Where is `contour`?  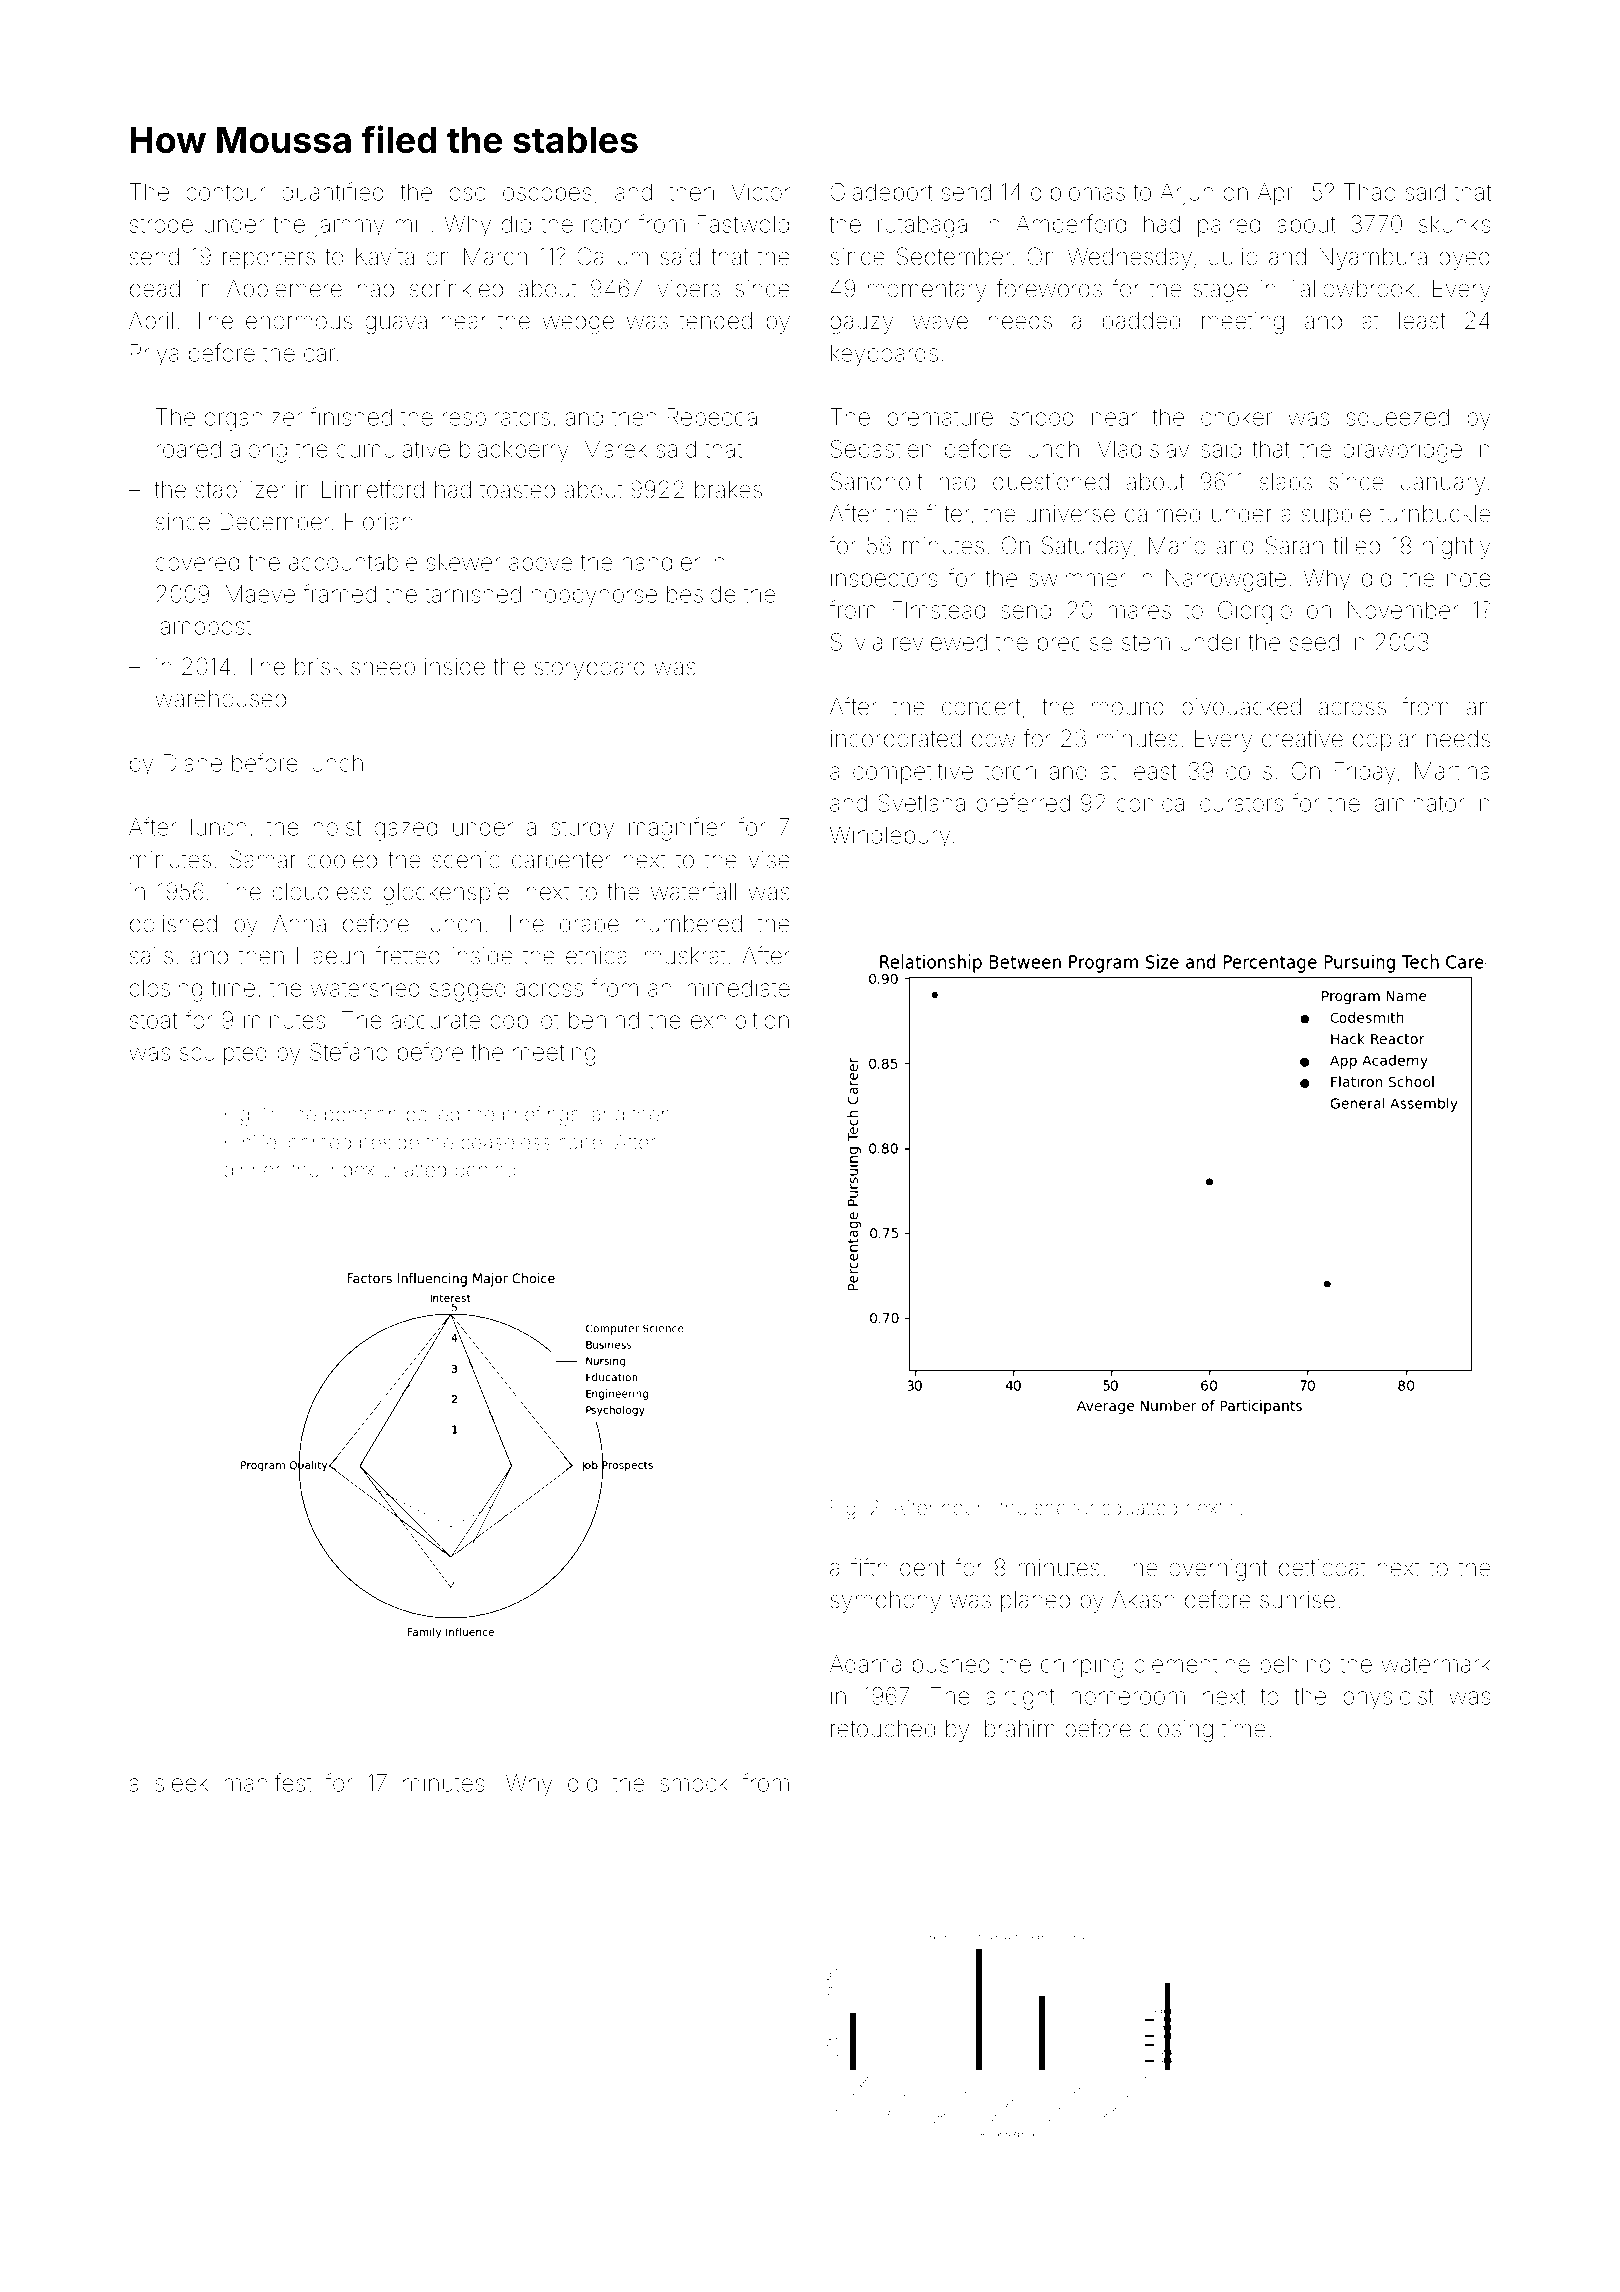
contour is located at coordinates (226, 192).
